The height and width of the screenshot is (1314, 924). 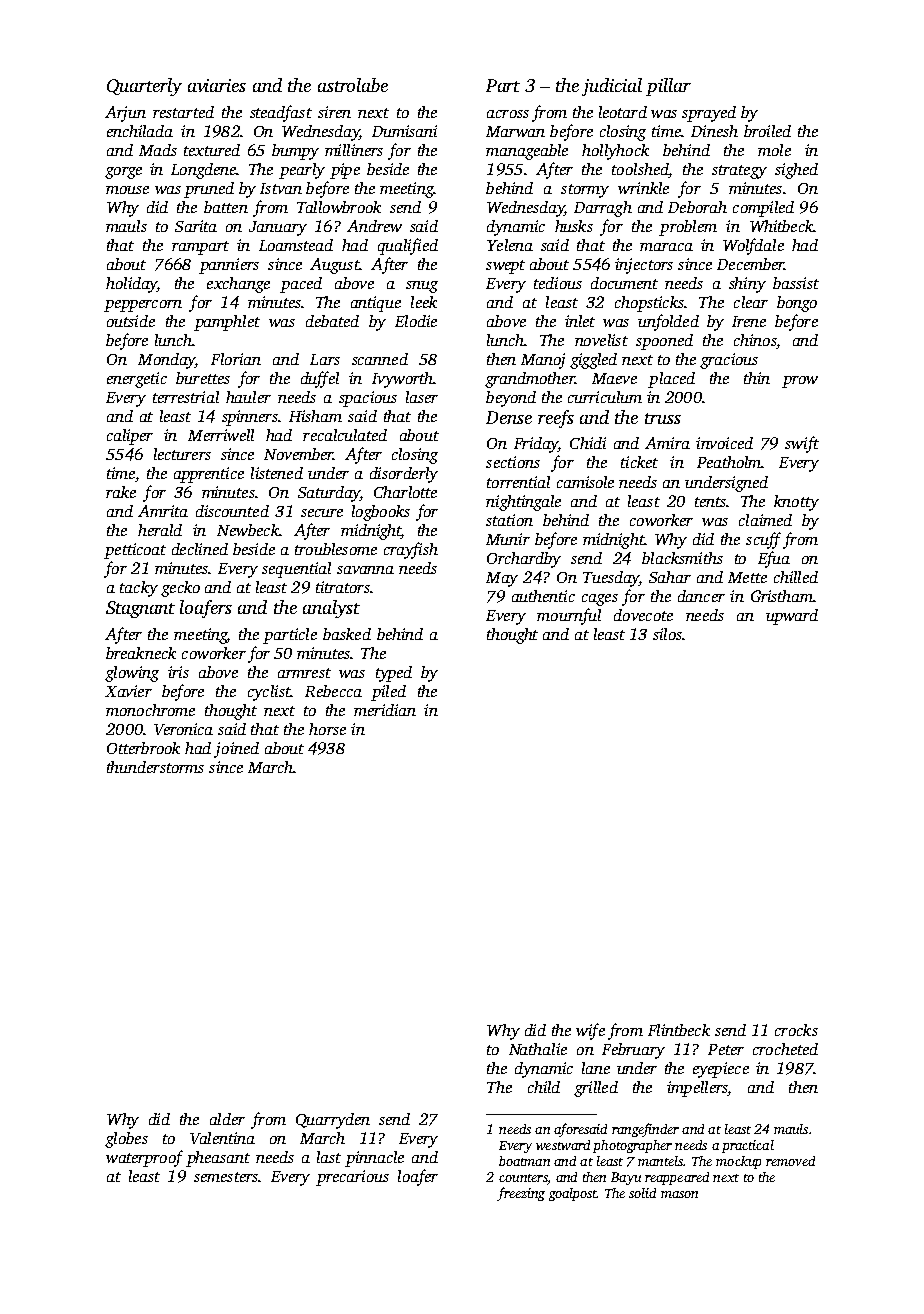 What do you see at coordinates (509, 417) in the screenshot?
I see `Dense` at bounding box center [509, 417].
